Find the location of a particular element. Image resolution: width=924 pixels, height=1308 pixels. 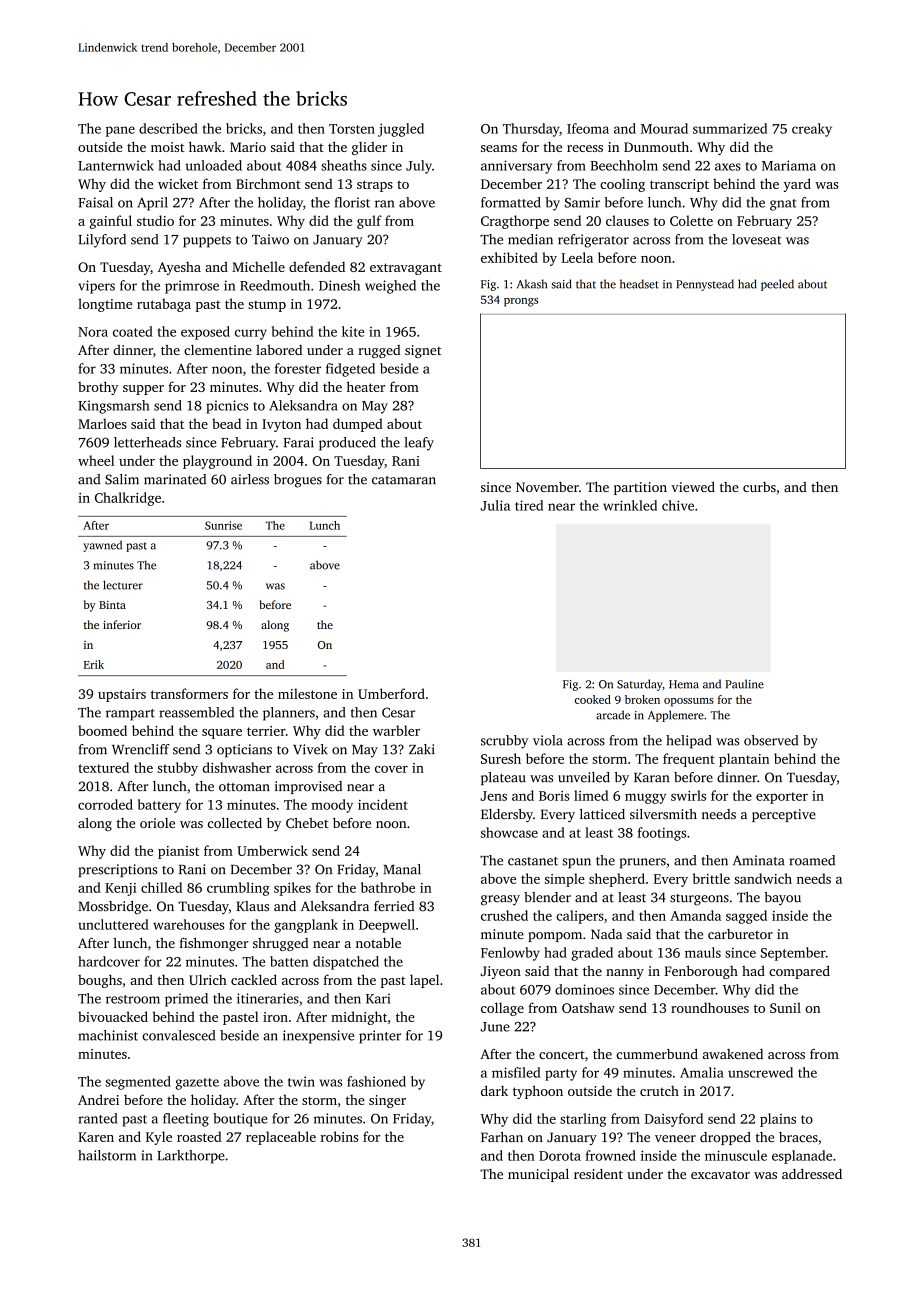

Sunrise is located at coordinates (223, 525).
